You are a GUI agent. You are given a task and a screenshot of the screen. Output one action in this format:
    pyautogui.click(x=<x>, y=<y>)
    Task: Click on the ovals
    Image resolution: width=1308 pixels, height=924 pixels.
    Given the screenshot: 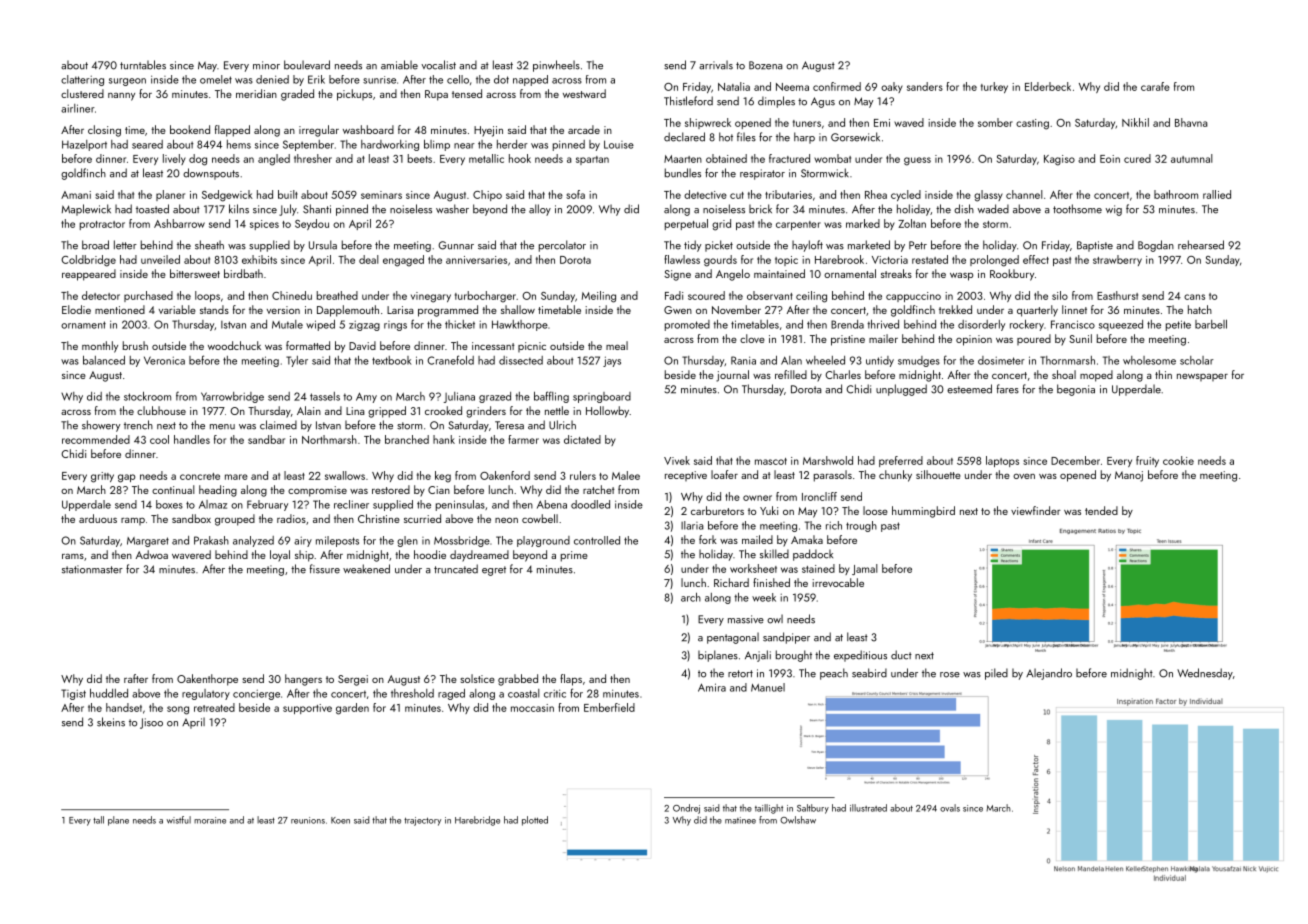 What is the action you would take?
    pyautogui.click(x=950, y=808)
